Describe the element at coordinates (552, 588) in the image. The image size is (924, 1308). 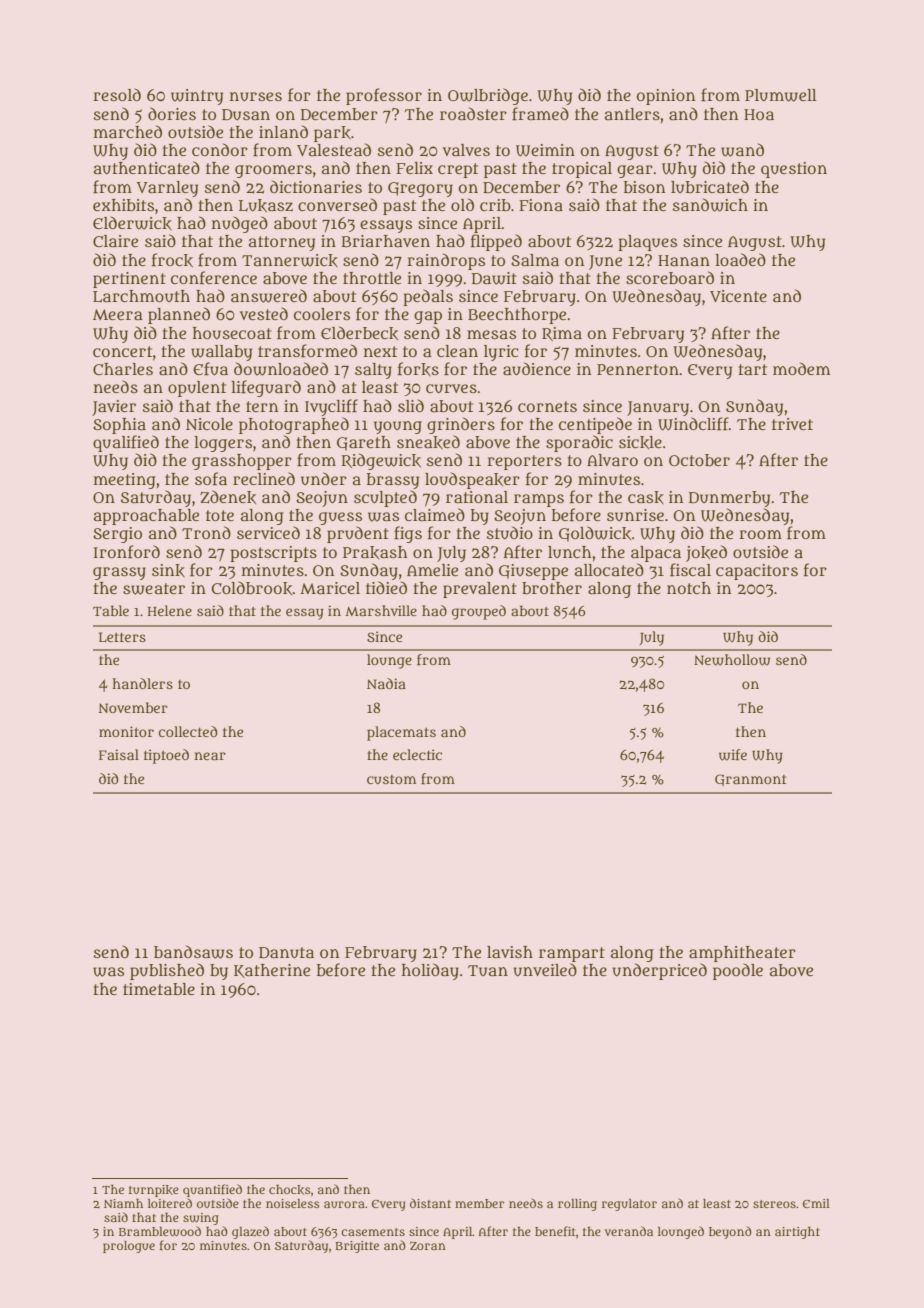
I see `brother` at that location.
